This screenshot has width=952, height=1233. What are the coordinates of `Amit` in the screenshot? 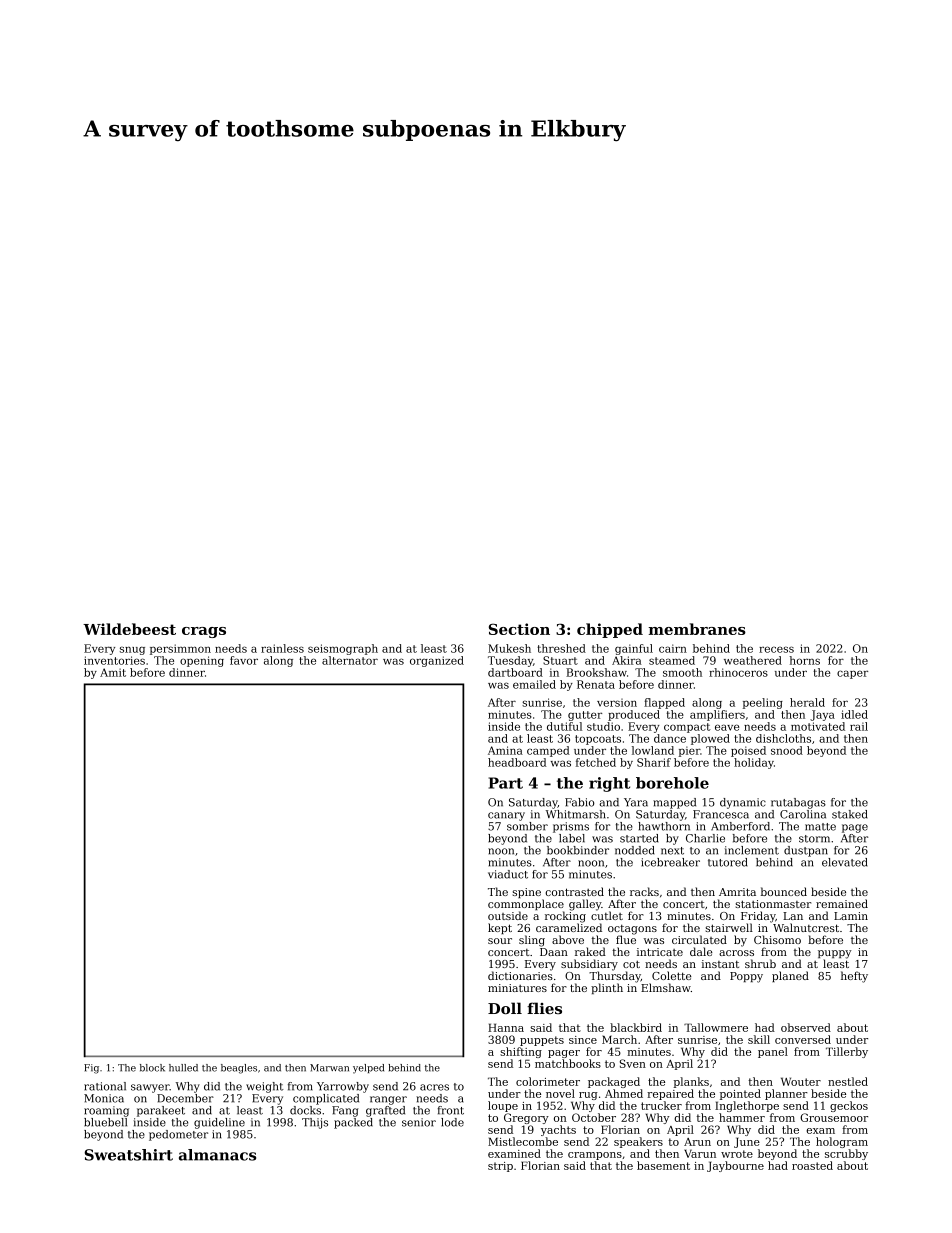 It's located at (113, 672).
